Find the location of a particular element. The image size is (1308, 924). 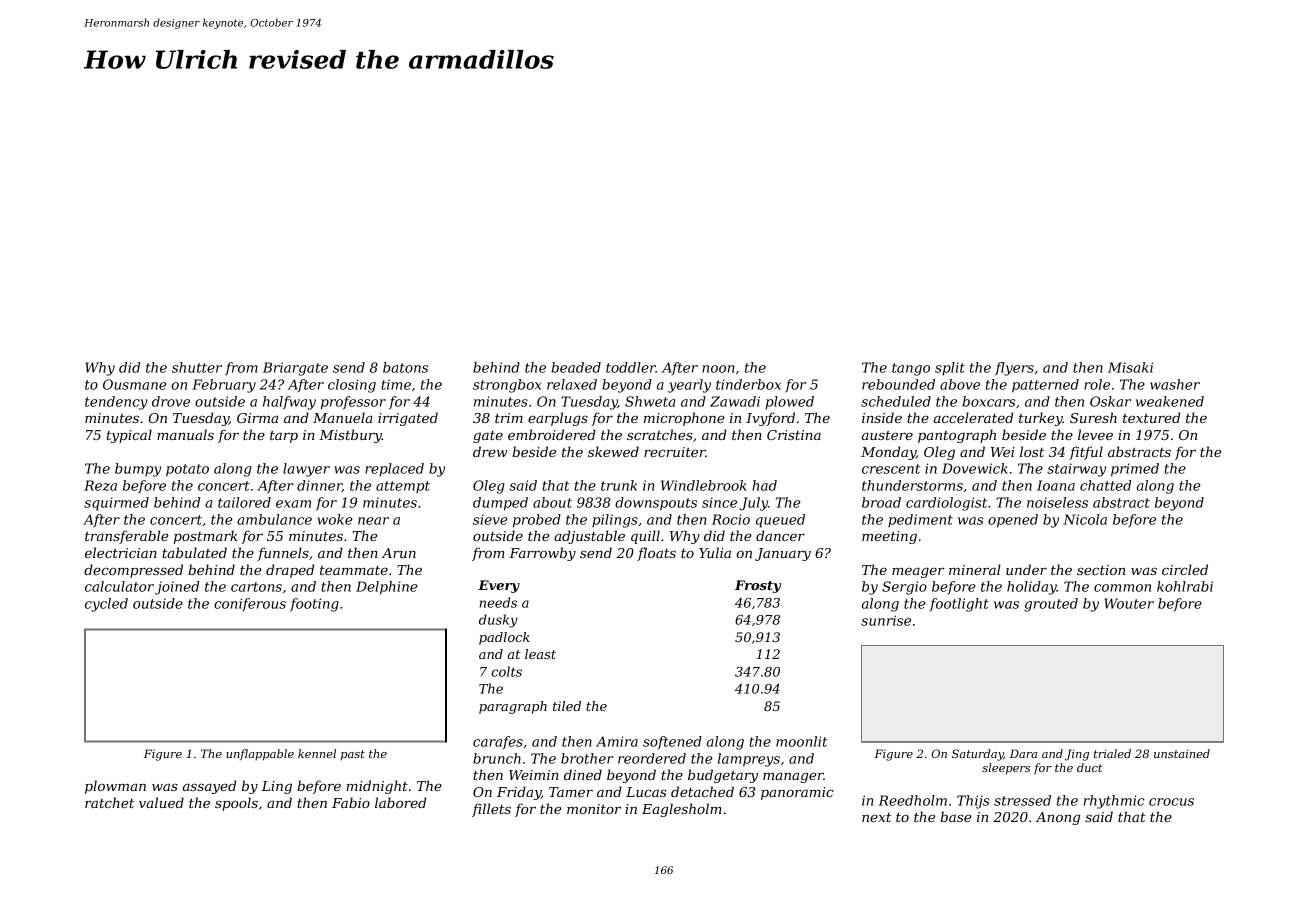

common is located at coordinates (1122, 588).
